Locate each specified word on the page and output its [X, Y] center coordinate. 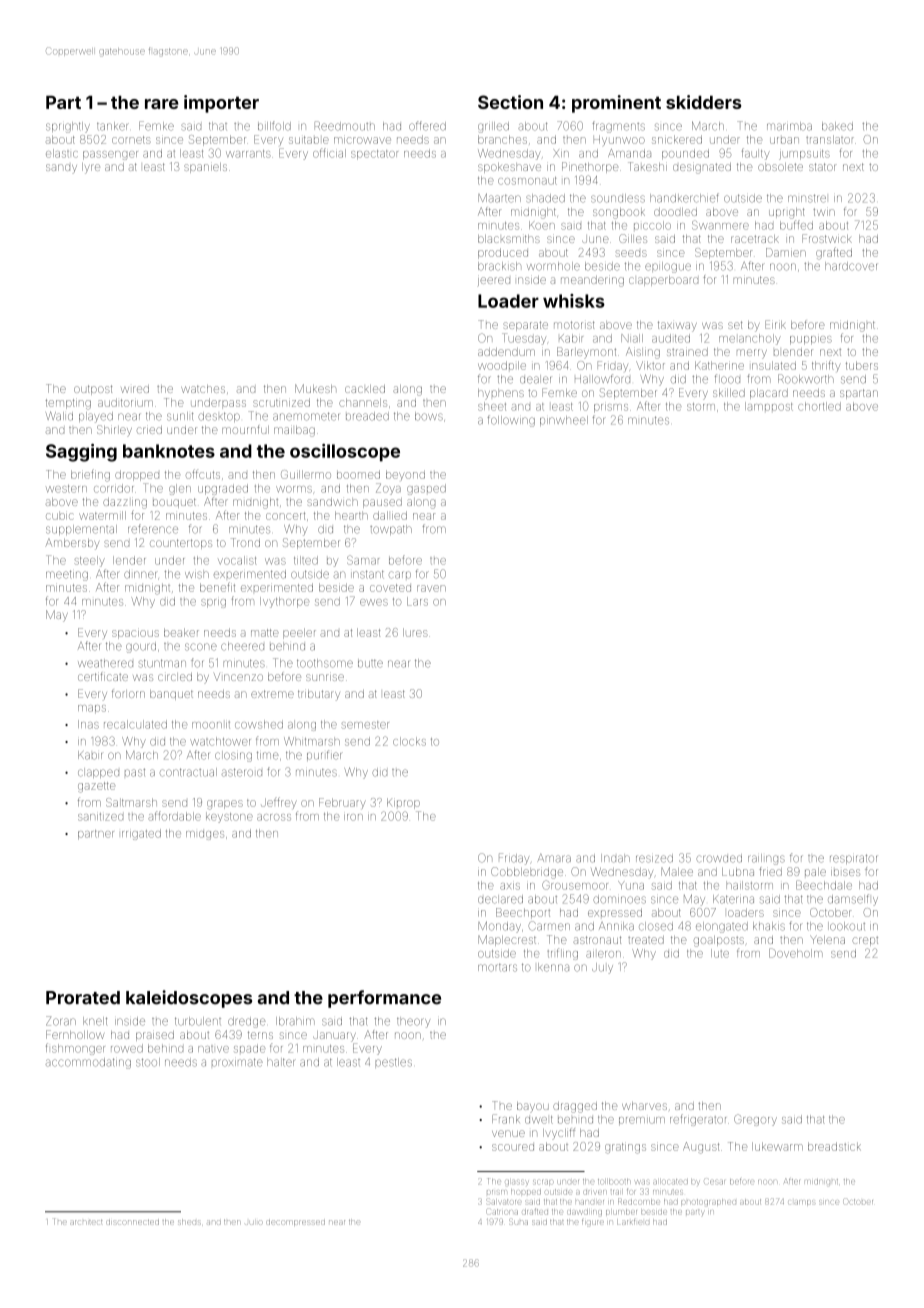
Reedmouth [345, 126]
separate [526, 326]
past [135, 773]
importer [221, 104]
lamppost [769, 406]
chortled [819, 406]
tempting [68, 404]
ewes [374, 602]
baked [837, 126]
